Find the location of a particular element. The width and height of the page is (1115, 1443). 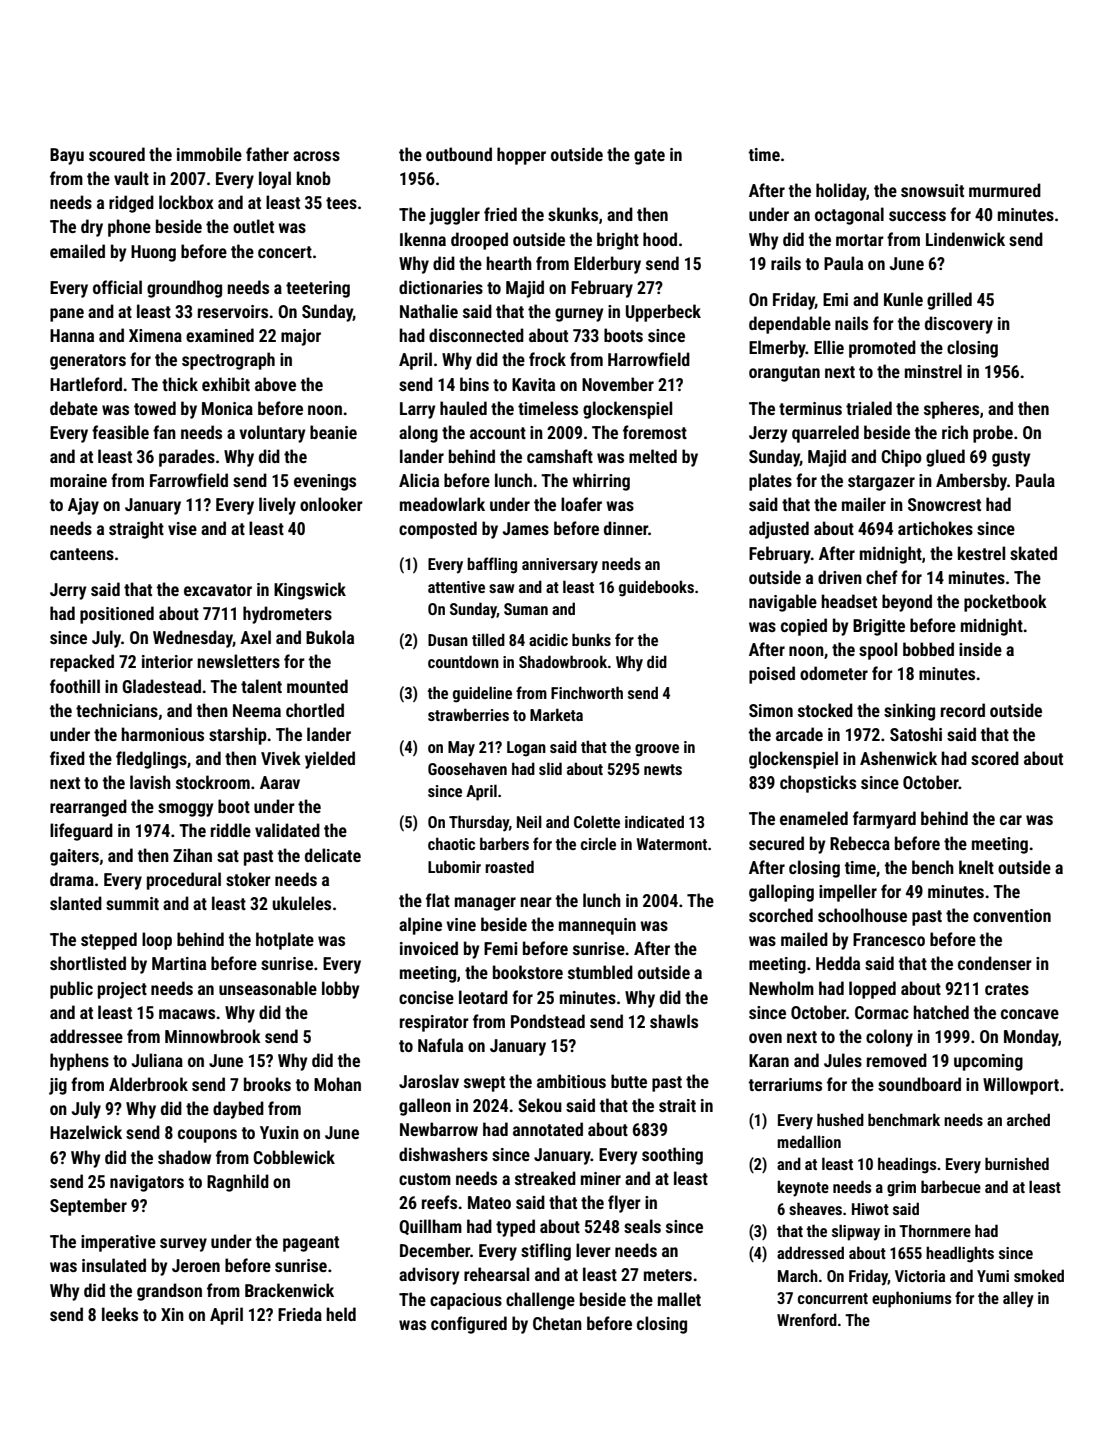

snowsuit is located at coordinates (932, 190).
